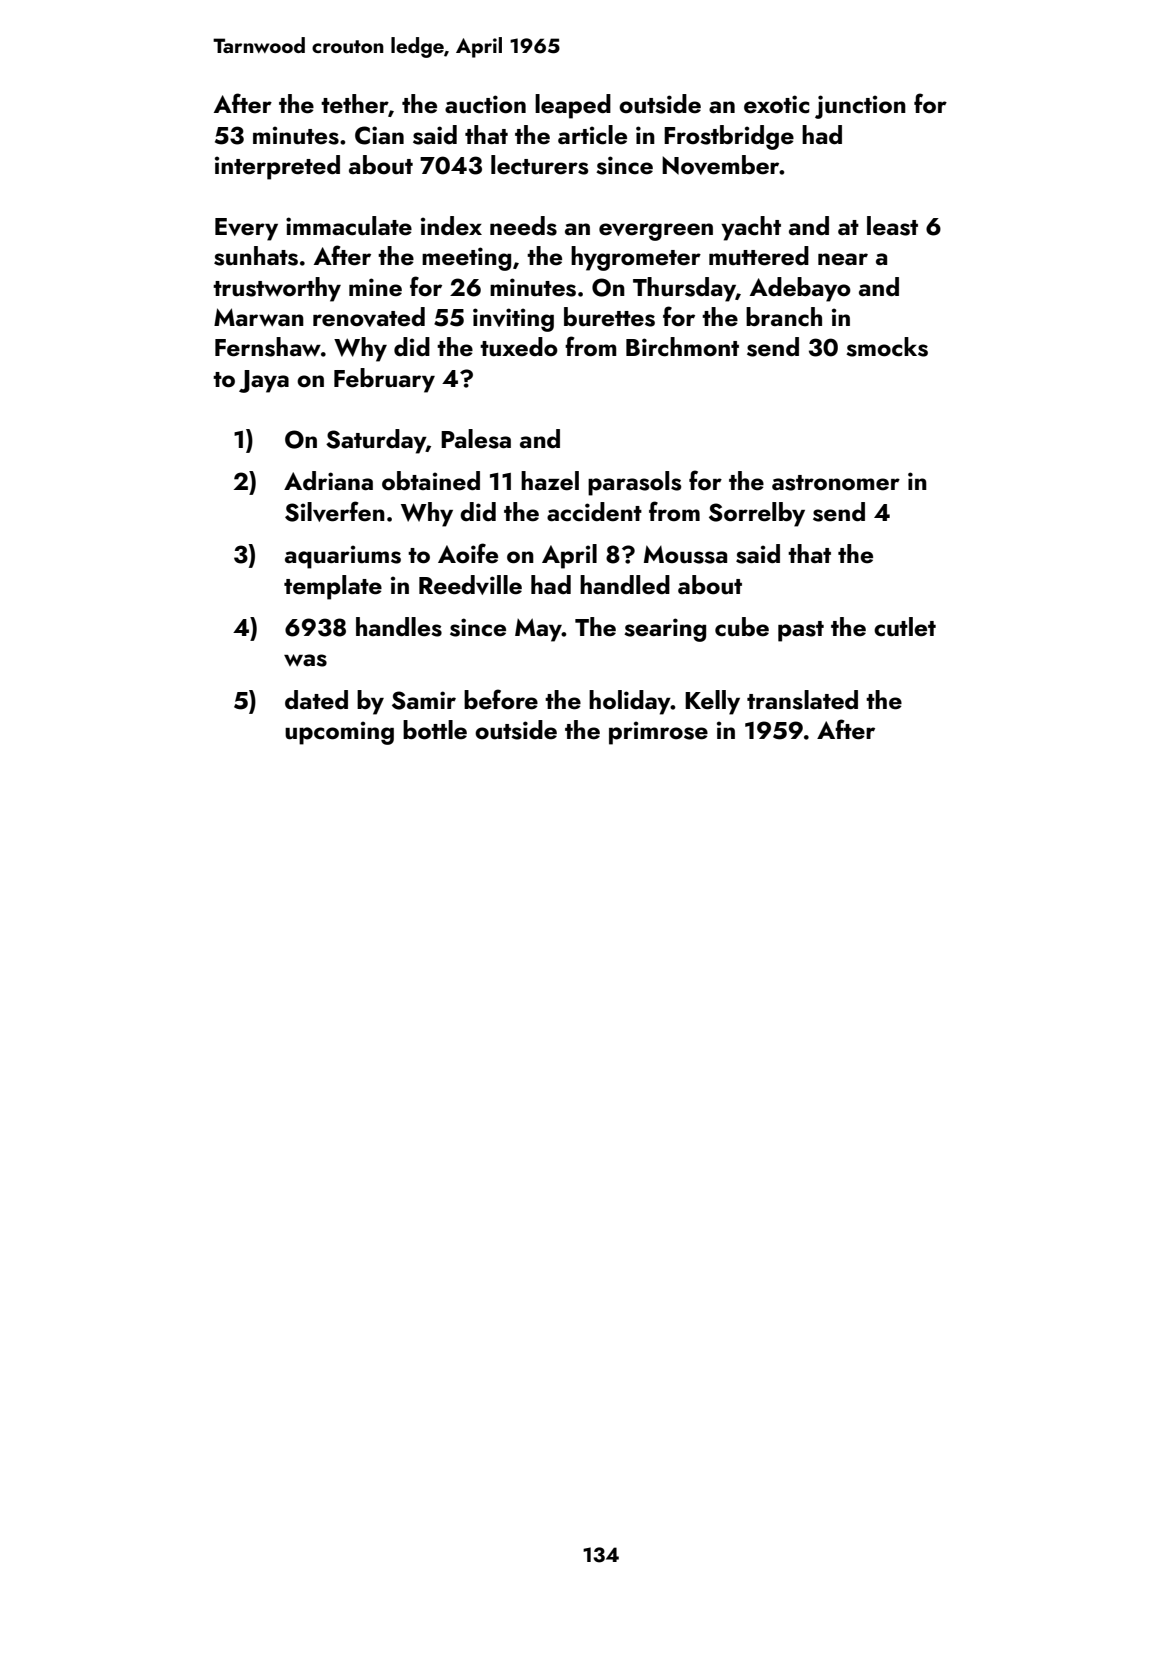 The width and height of the image is (1165, 1654). What do you see at coordinates (435, 730) in the image?
I see `bottle` at bounding box center [435, 730].
